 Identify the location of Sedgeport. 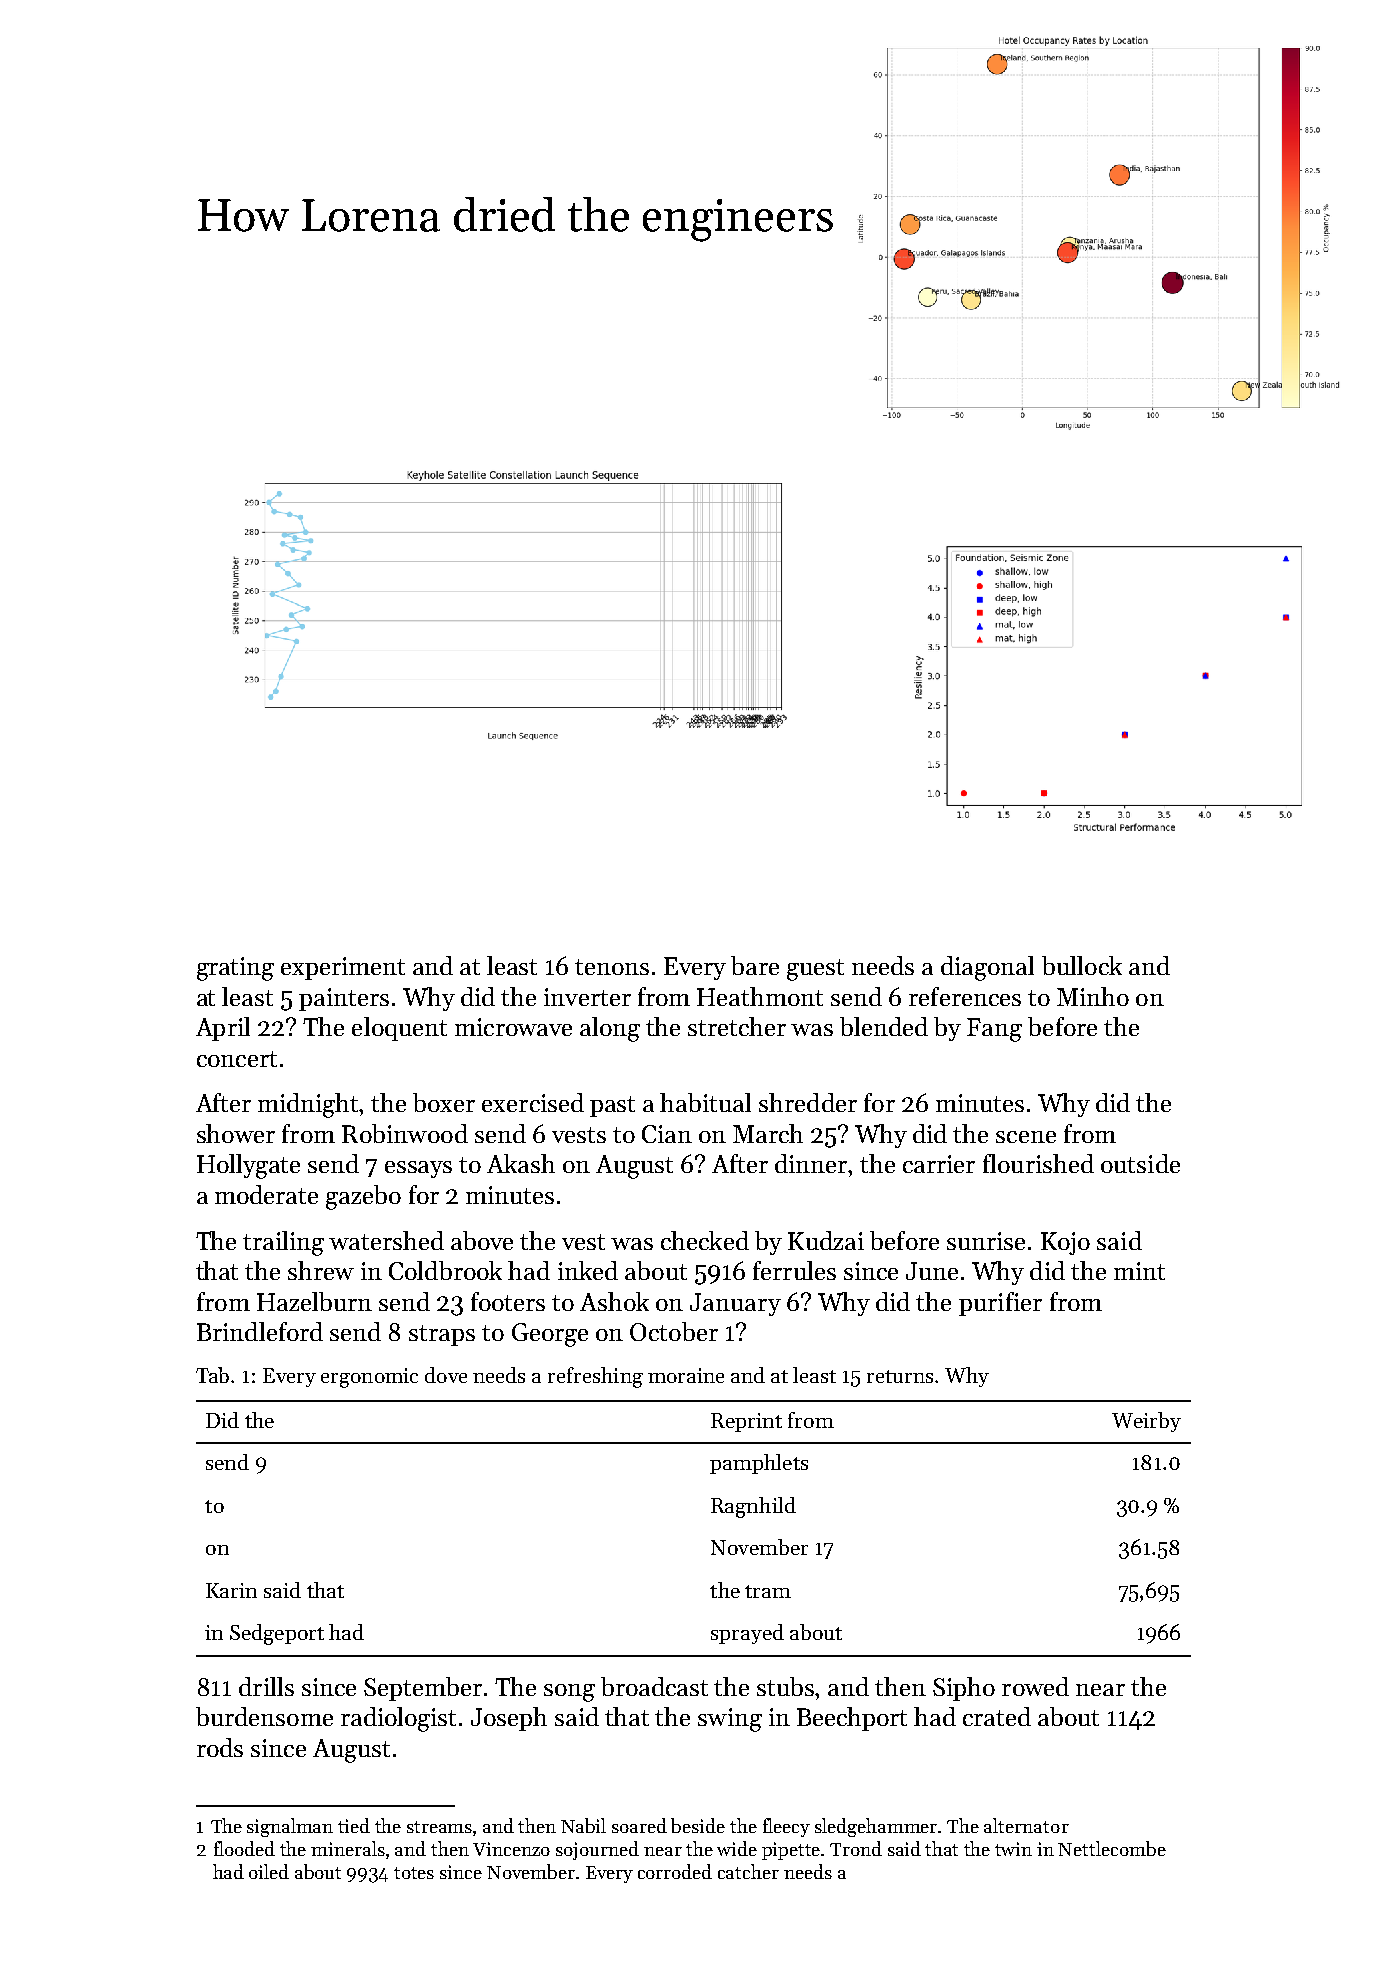
(277, 1634).
